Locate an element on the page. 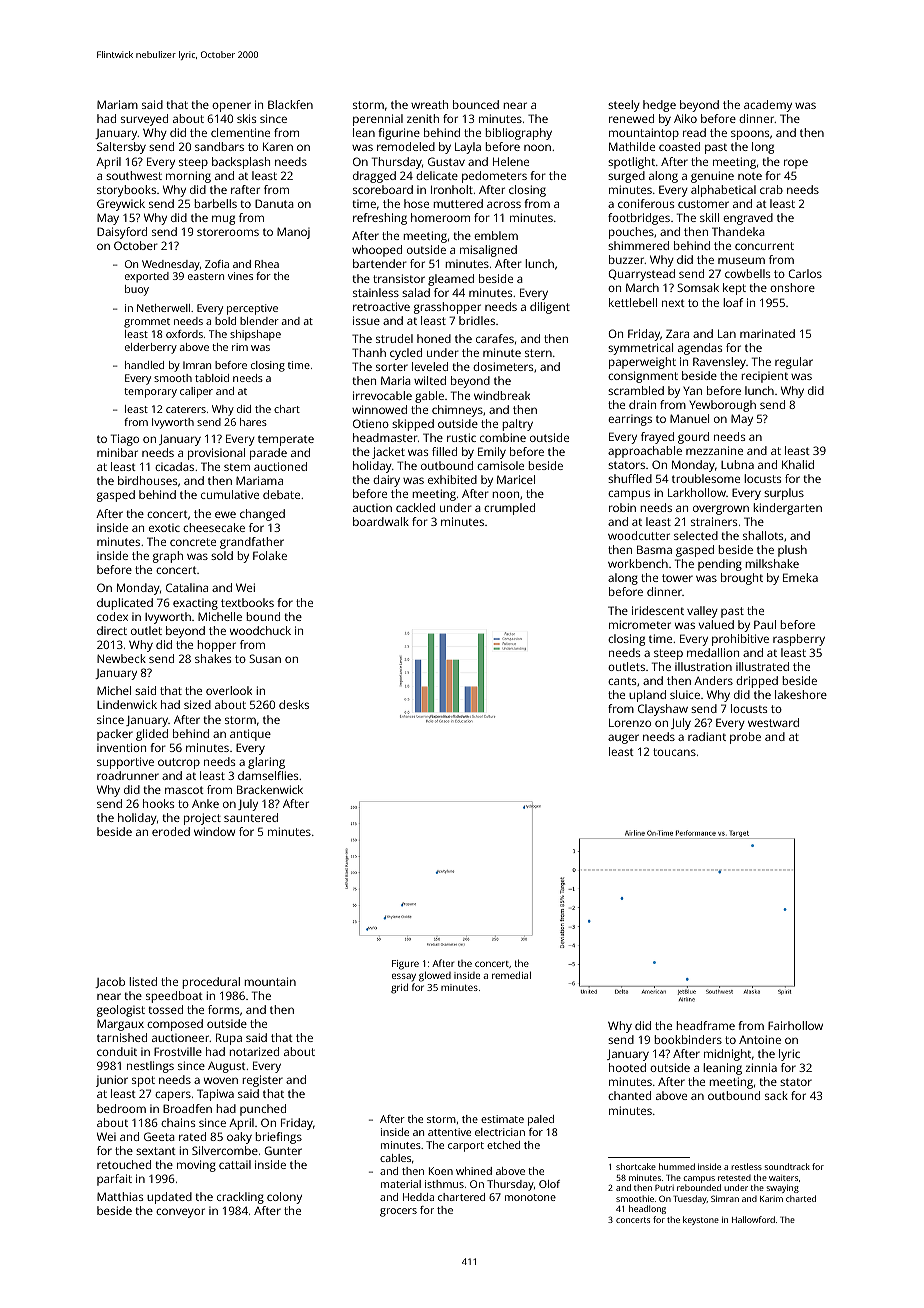 The width and height of the image is (924, 1308). surged is located at coordinates (626, 177).
